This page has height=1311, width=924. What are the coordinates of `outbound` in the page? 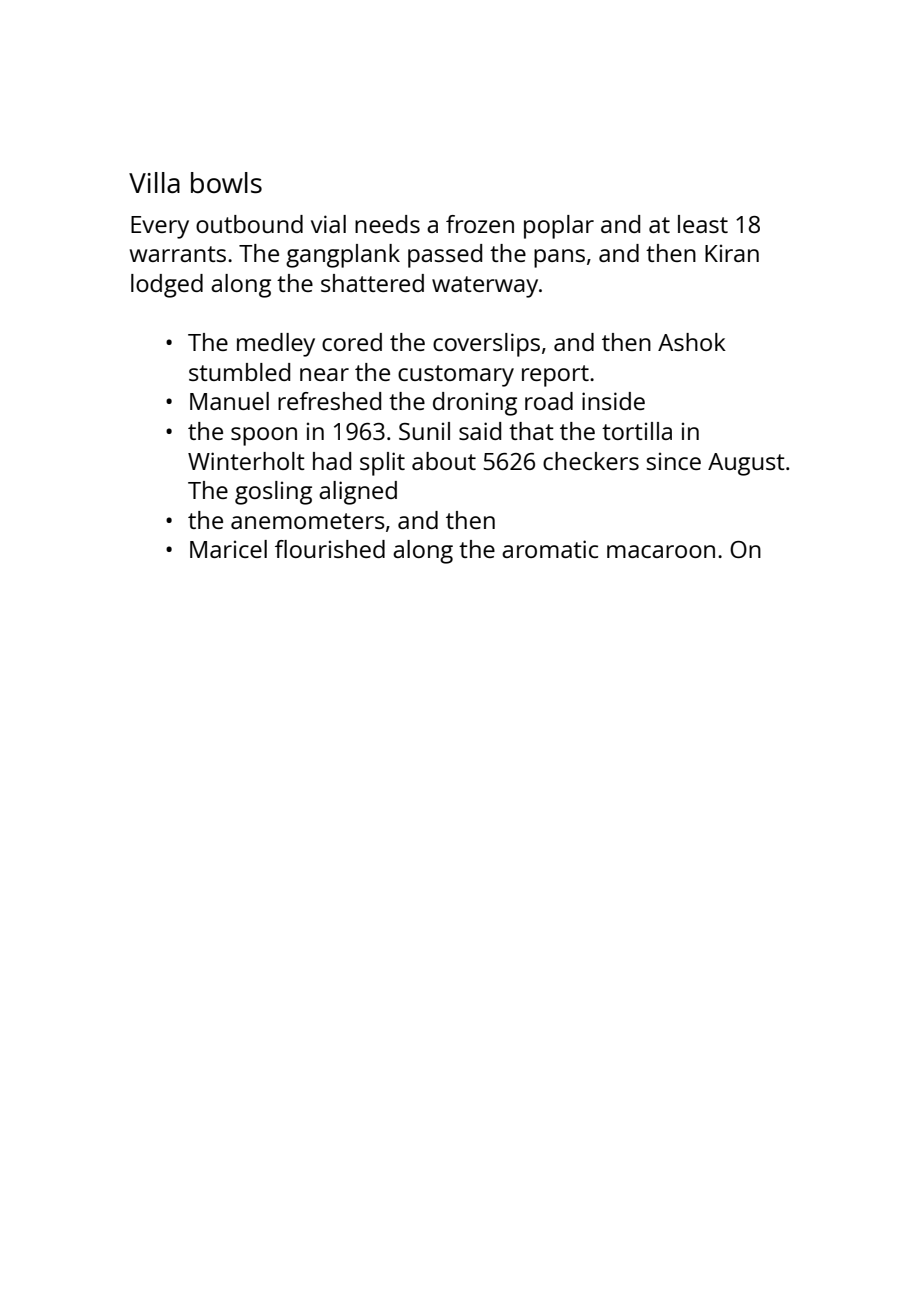 It's located at (249, 224).
